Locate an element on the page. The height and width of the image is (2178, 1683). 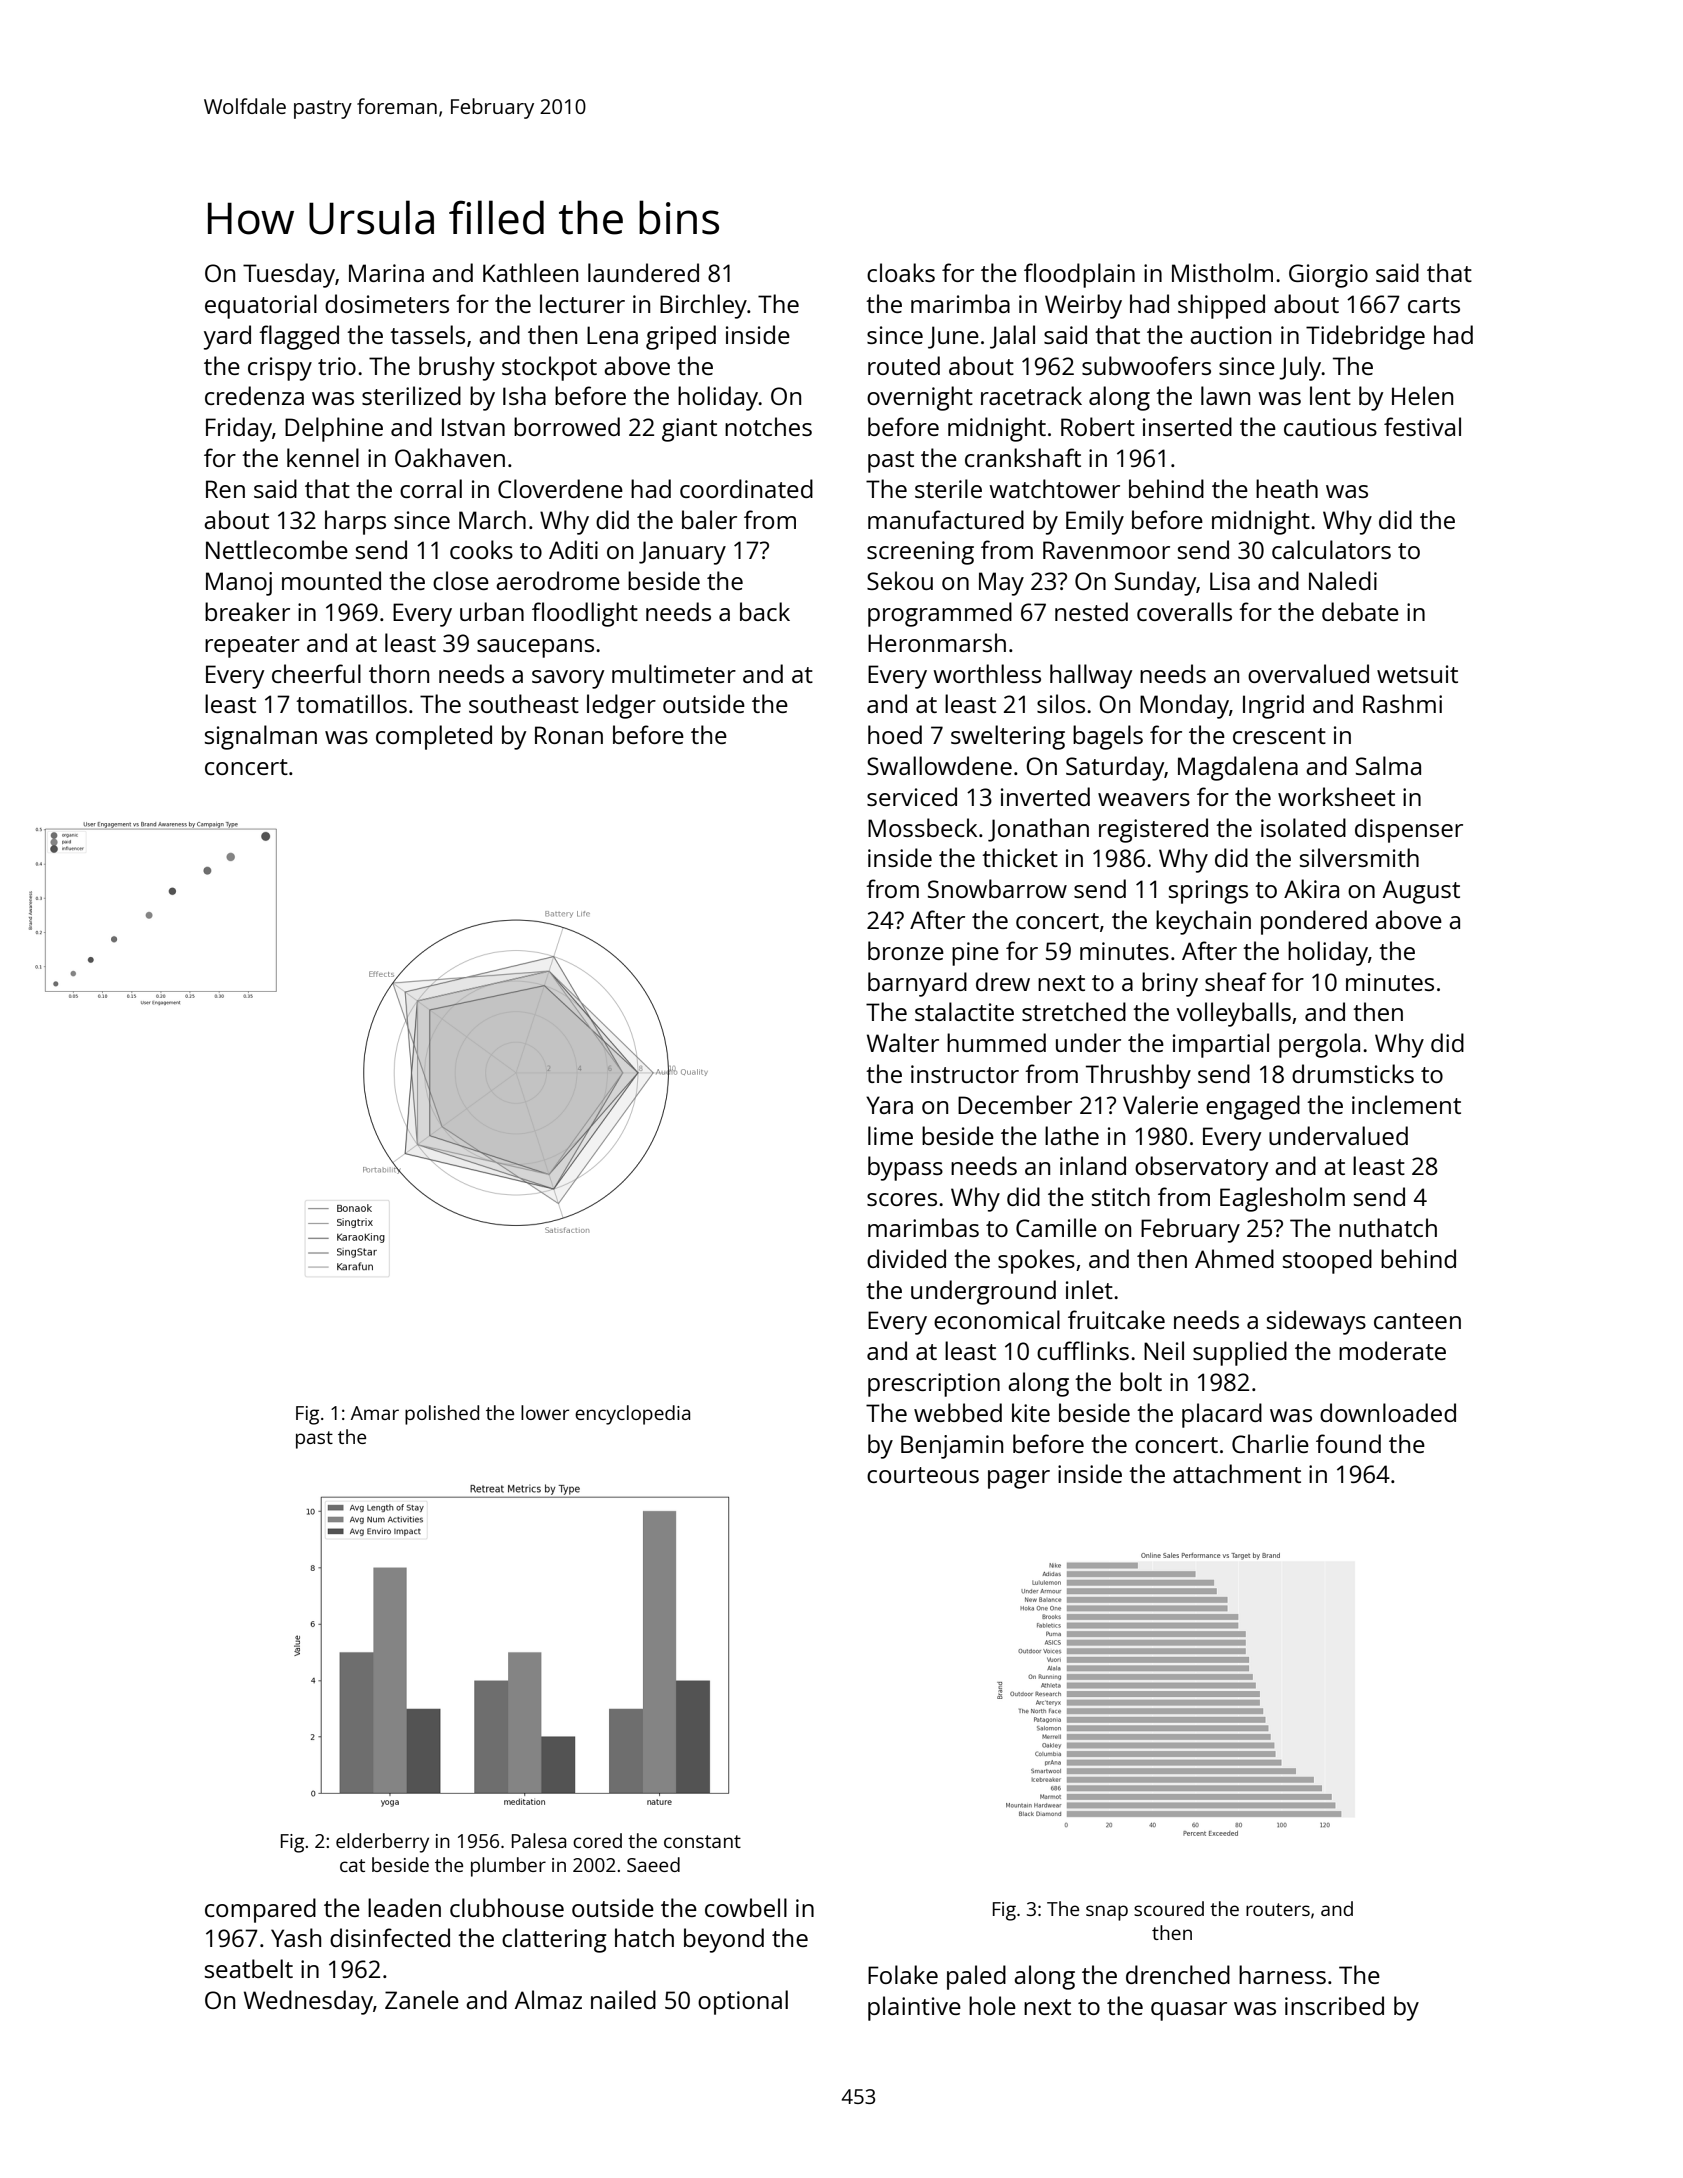
hole is located at coordinates (992, 2005).
